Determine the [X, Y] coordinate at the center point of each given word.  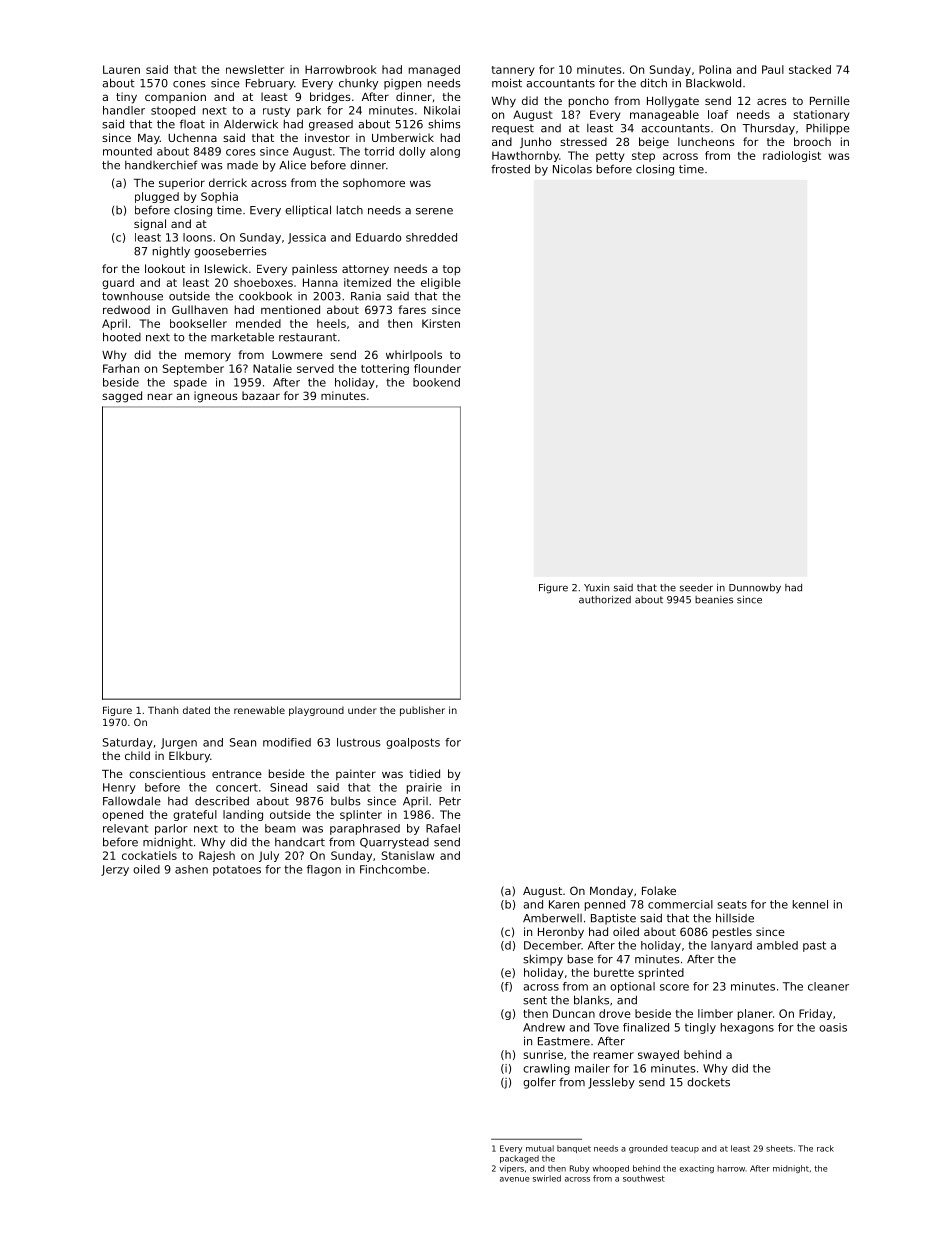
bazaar [261, 395]
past [814, 946]
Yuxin [596, 588]
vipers [511, 1169]
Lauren [121, 69]
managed [434, 70]
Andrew [544, 1027]
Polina [715, 69]
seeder [696, 588]
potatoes [237, 870]
